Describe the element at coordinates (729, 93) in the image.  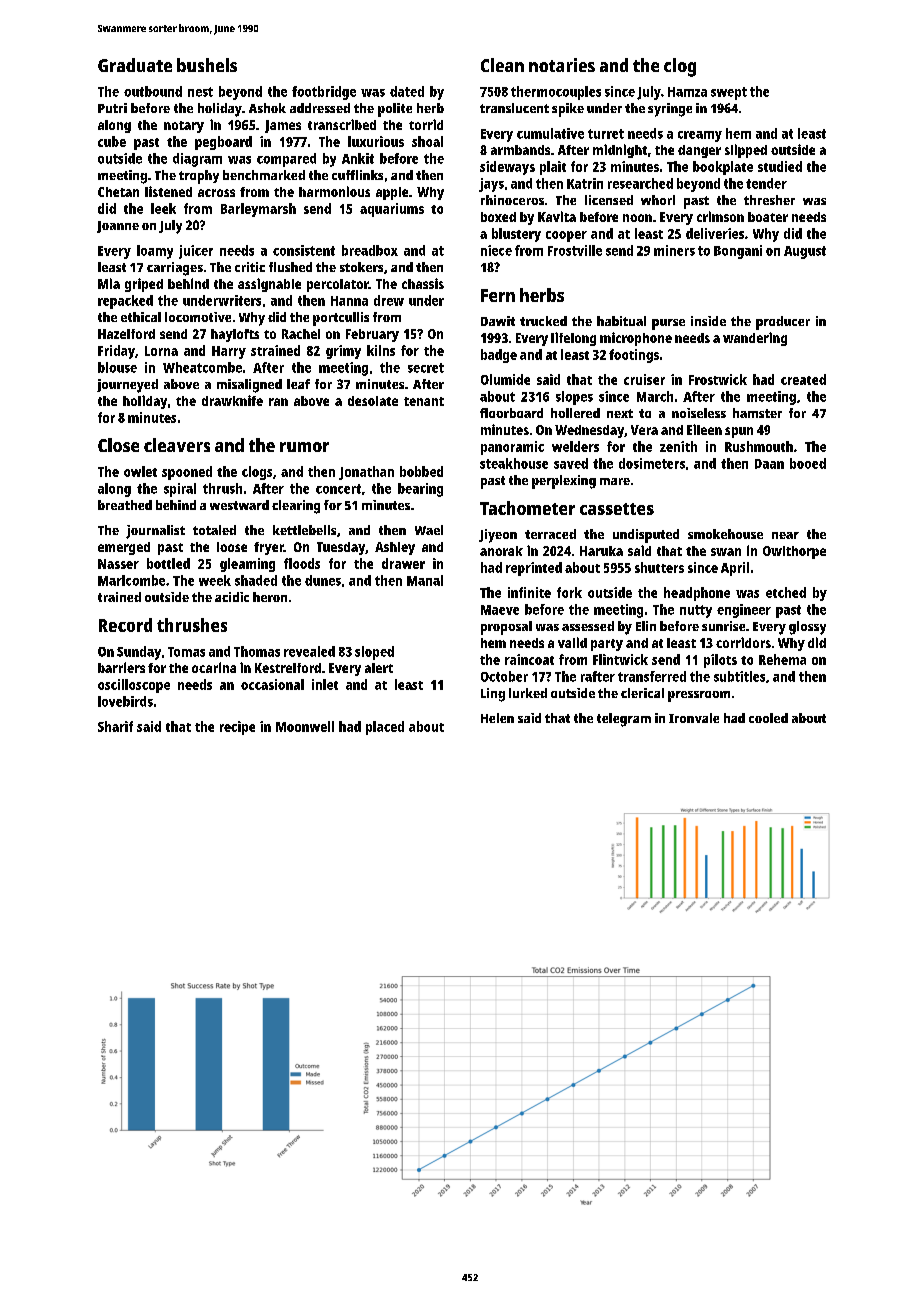
I see `swept` at that location.
